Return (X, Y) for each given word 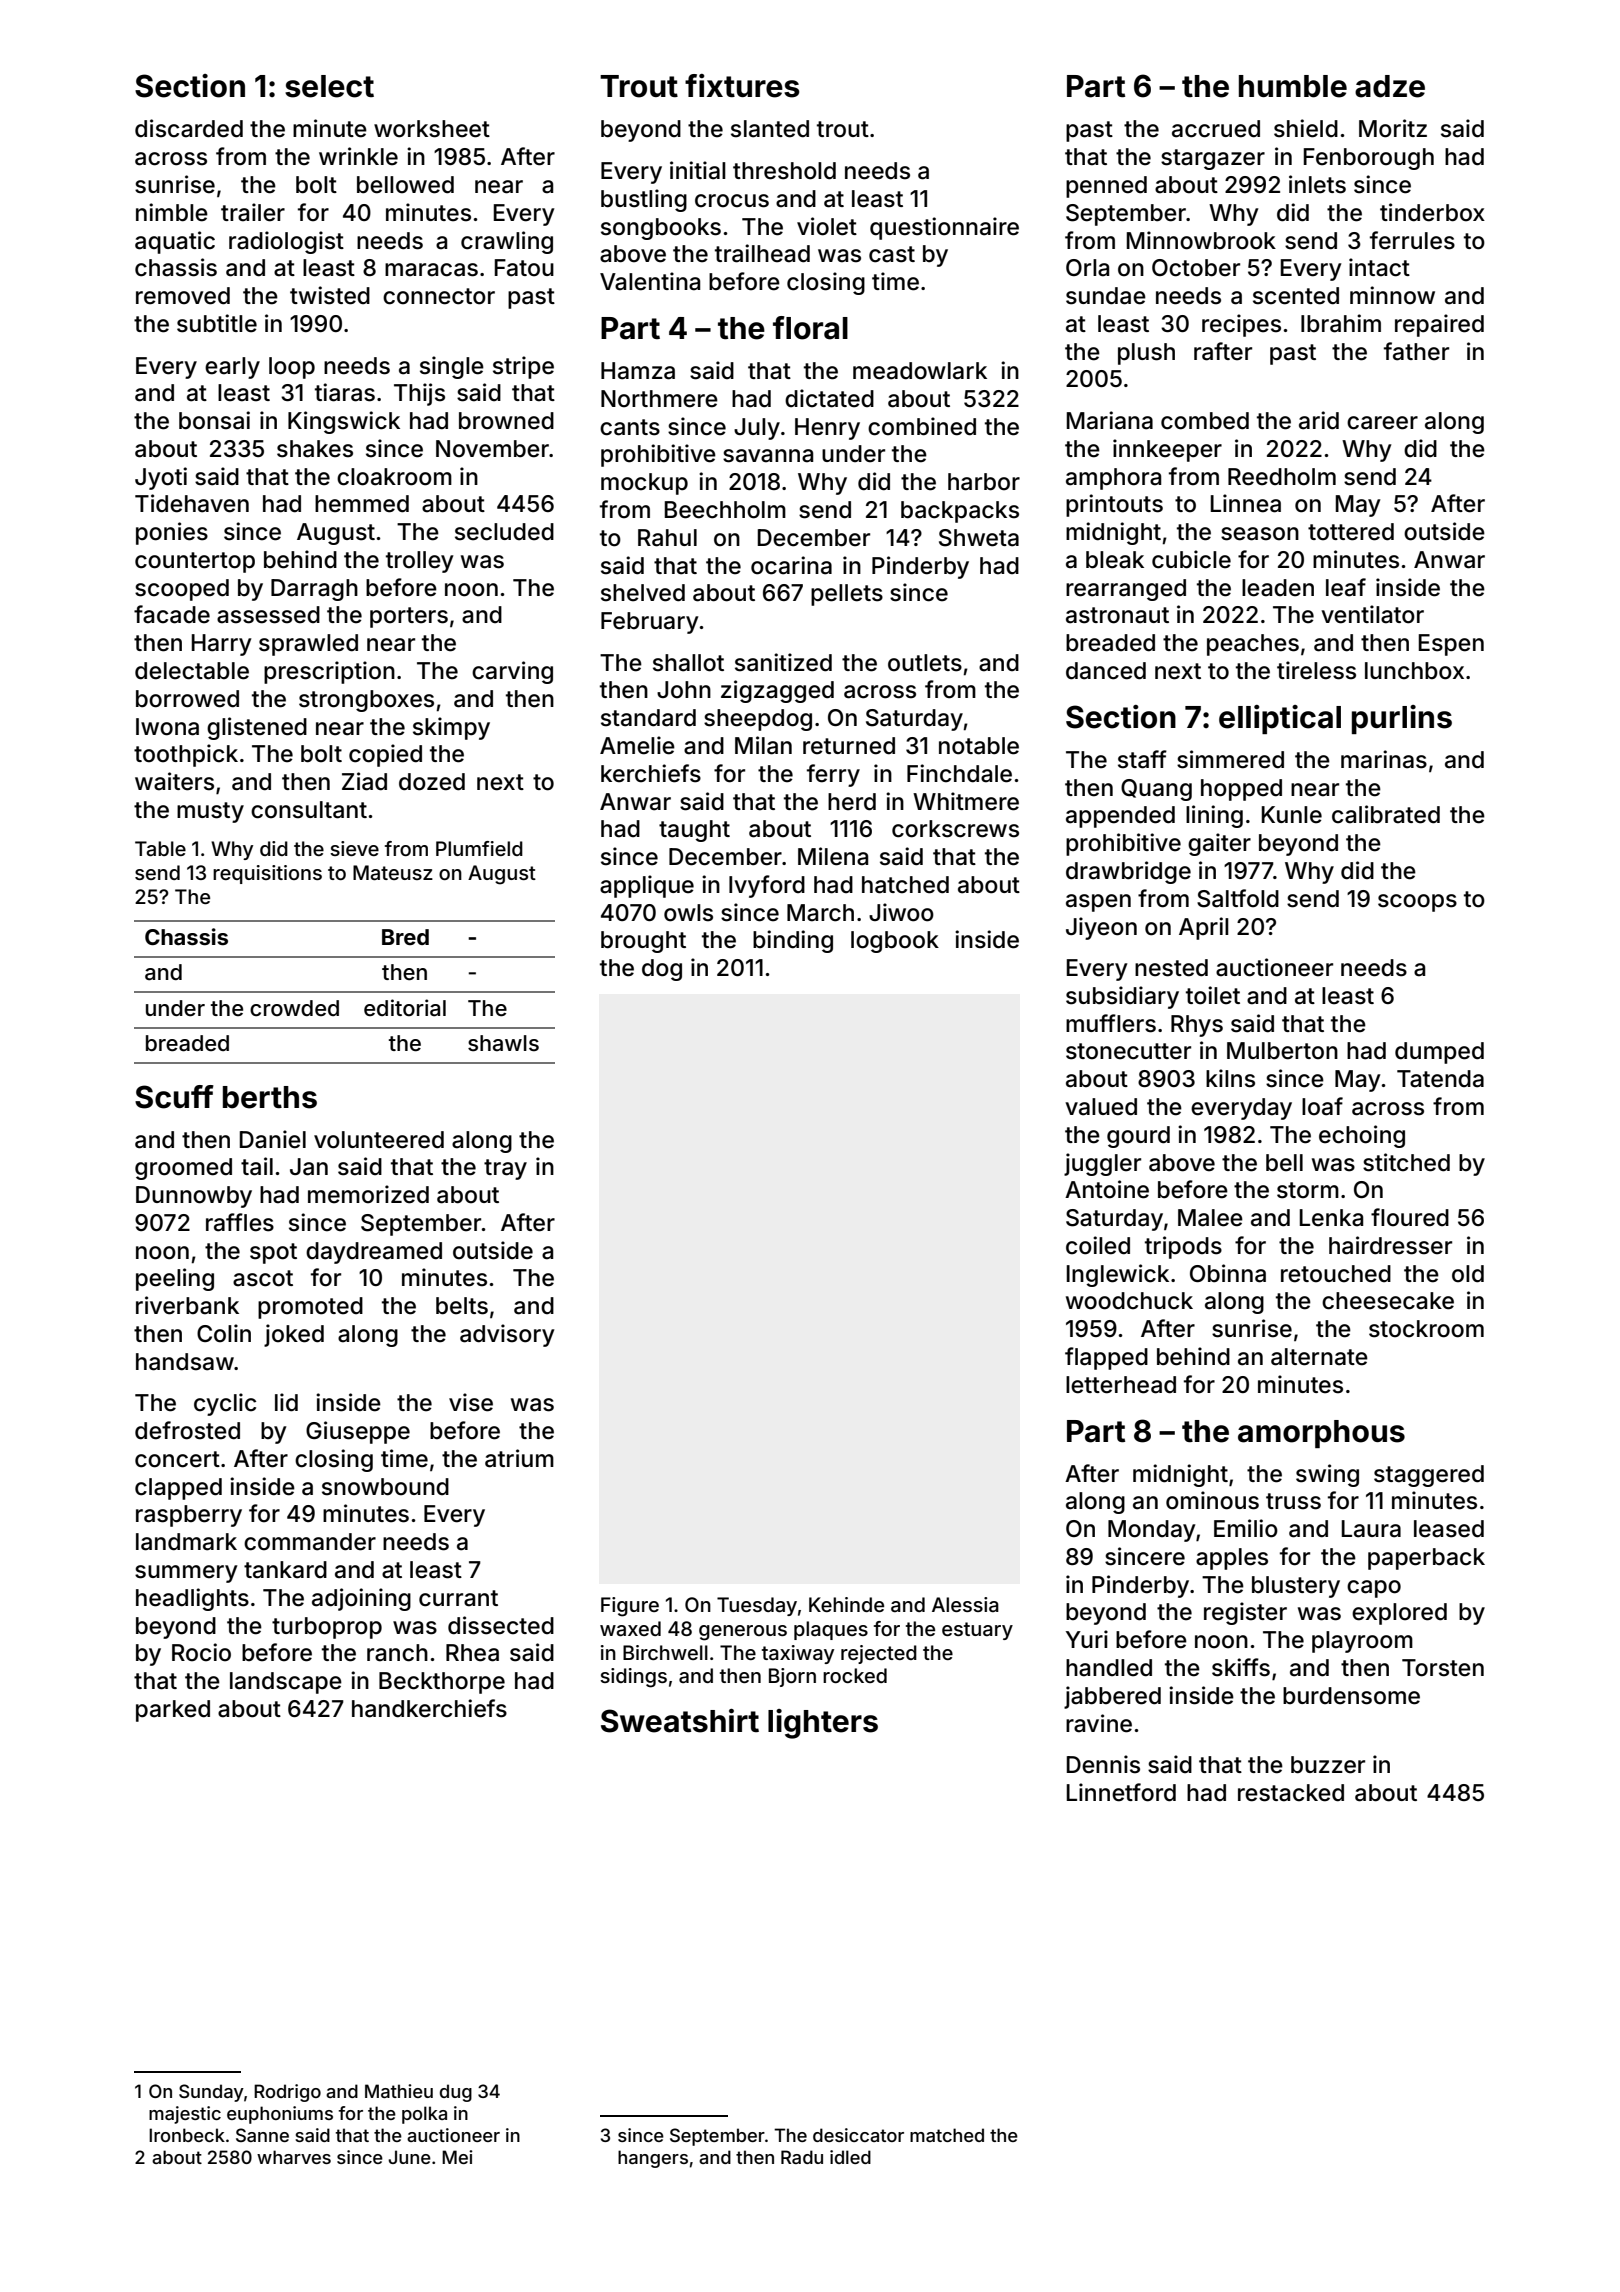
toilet (1213, 995)
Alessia (965, 1604)
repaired (1439, 325)
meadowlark (920, 371)
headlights (192, 1599)
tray (505, 1169)
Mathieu (399, 2091)
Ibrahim (1341, 323)
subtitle (217, 323)
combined (922, 426)
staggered (1429, 1476)
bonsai (214, 420)
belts (462, 1306)
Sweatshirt (680, 1721)
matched (947, 2135)
